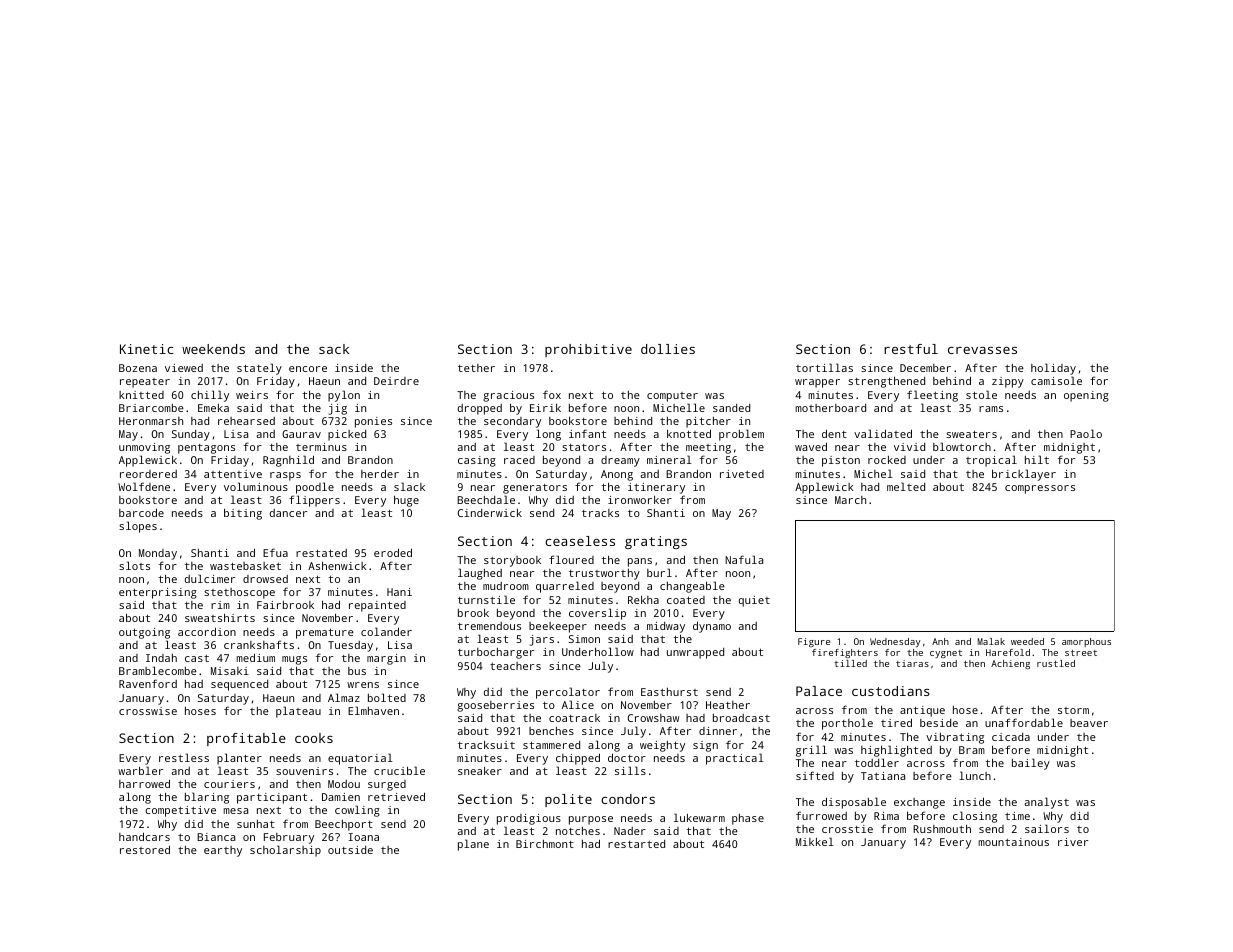 Image resolution: width=1233 pixels, height=952 pixels. Describe the element at coordinates (145, 383) in the screenshot. I see `repeater` at that location.
